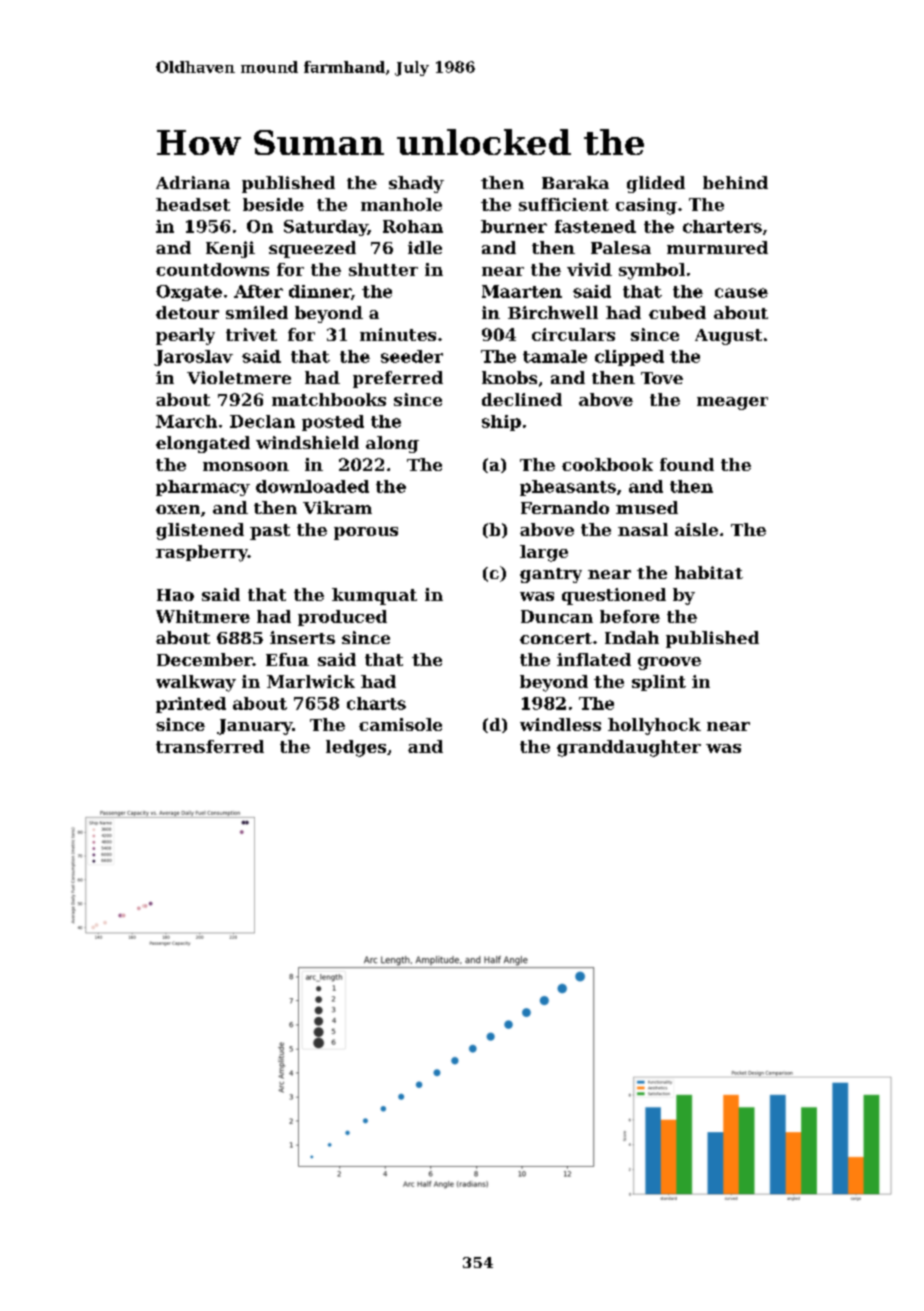 The height and width of the screenshot is (1311, 924). What do you see at coordinates (191, 705) in the screenshot?
I see `printed` at bounding box center [191, 705].
